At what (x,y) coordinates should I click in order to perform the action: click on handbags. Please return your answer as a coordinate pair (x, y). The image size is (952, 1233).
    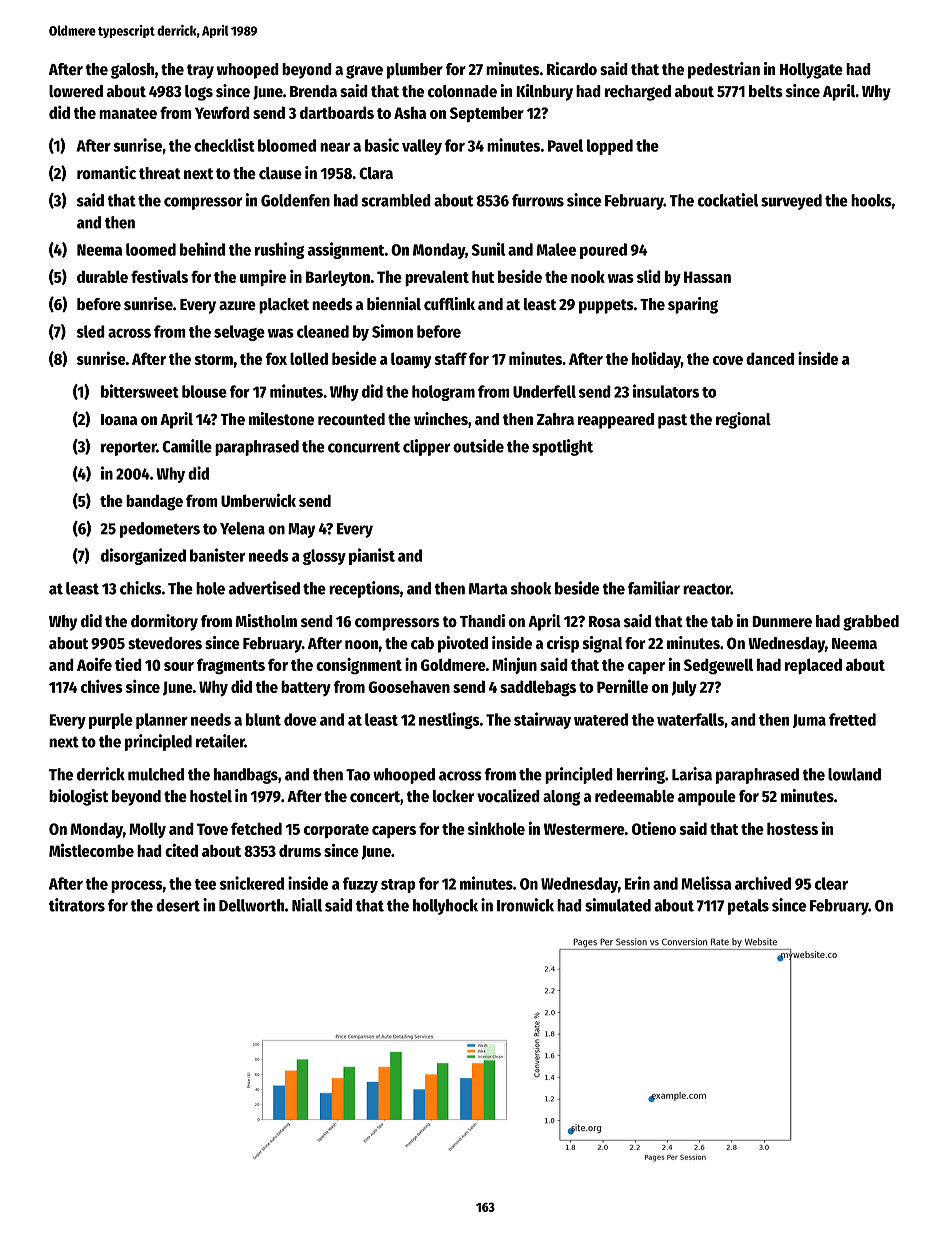
    Looking at the image, I should click on (246, 776).
